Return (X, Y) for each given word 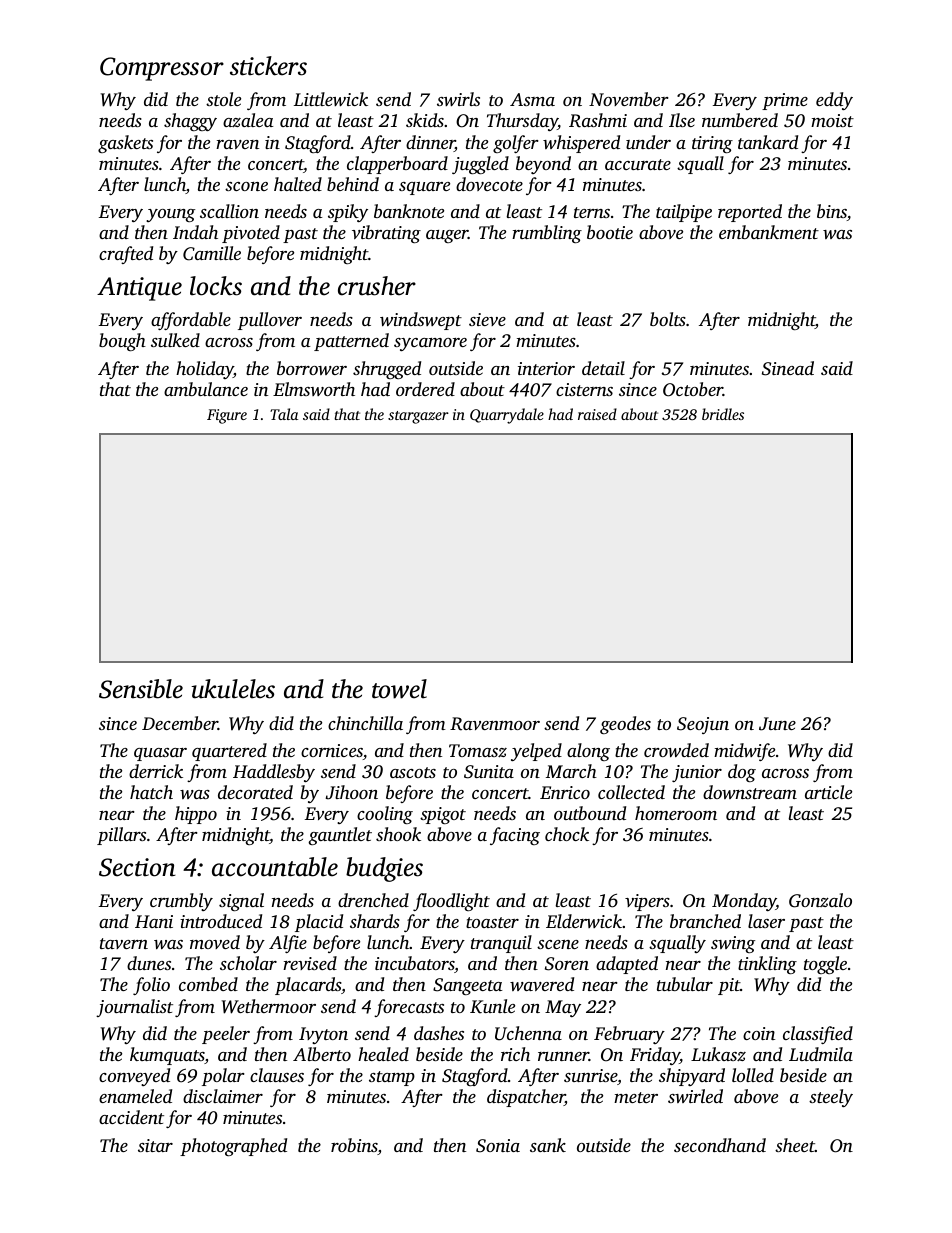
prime (785, 101)
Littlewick (331, 99)
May (563, 1008)
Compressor (162, 69)
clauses (277, 1075)
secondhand (720, 1145)
